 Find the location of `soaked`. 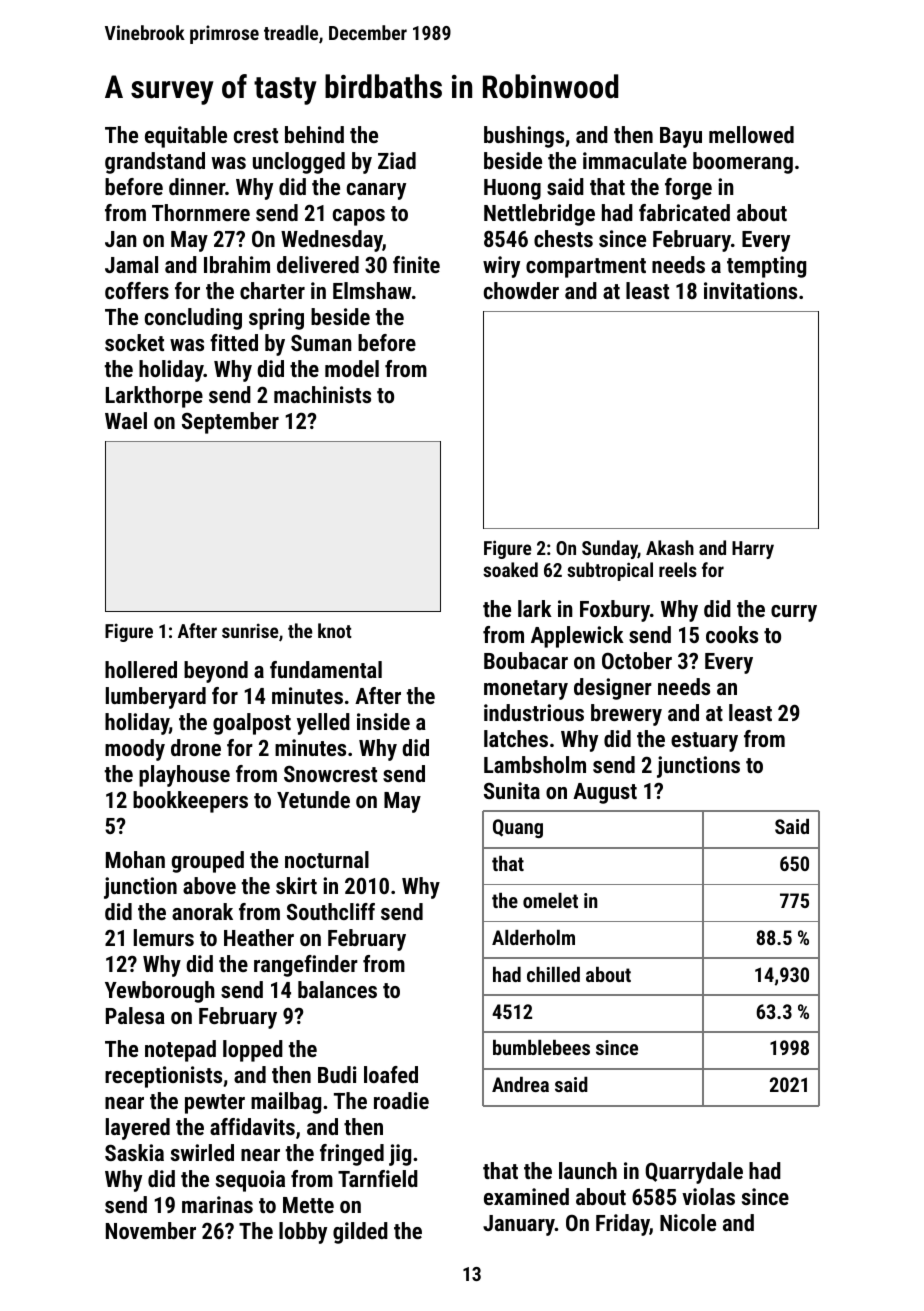

soaked is located at coordinates (510, 569).
